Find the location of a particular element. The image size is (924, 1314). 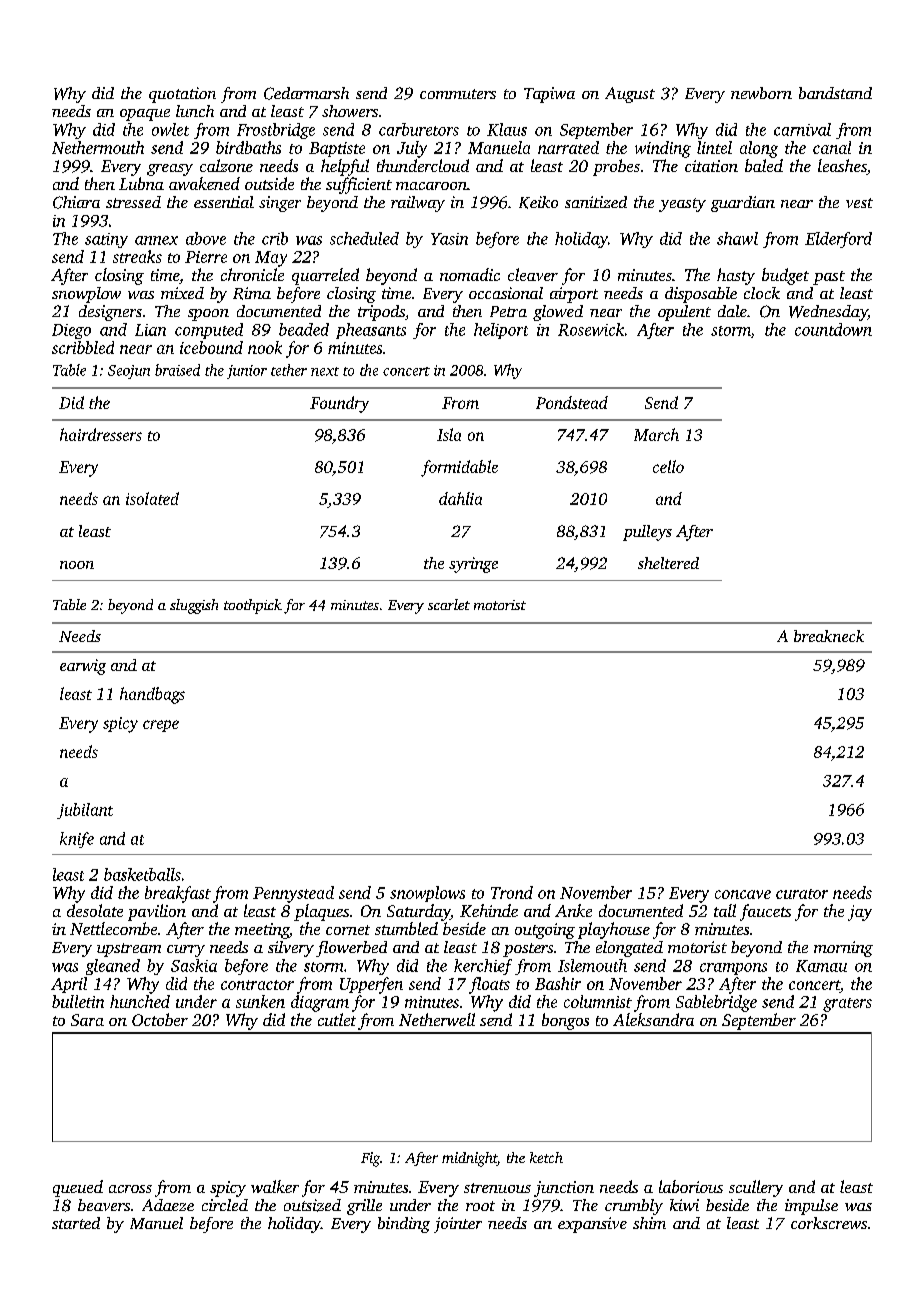

railway is located at coordinates (418, 204).
